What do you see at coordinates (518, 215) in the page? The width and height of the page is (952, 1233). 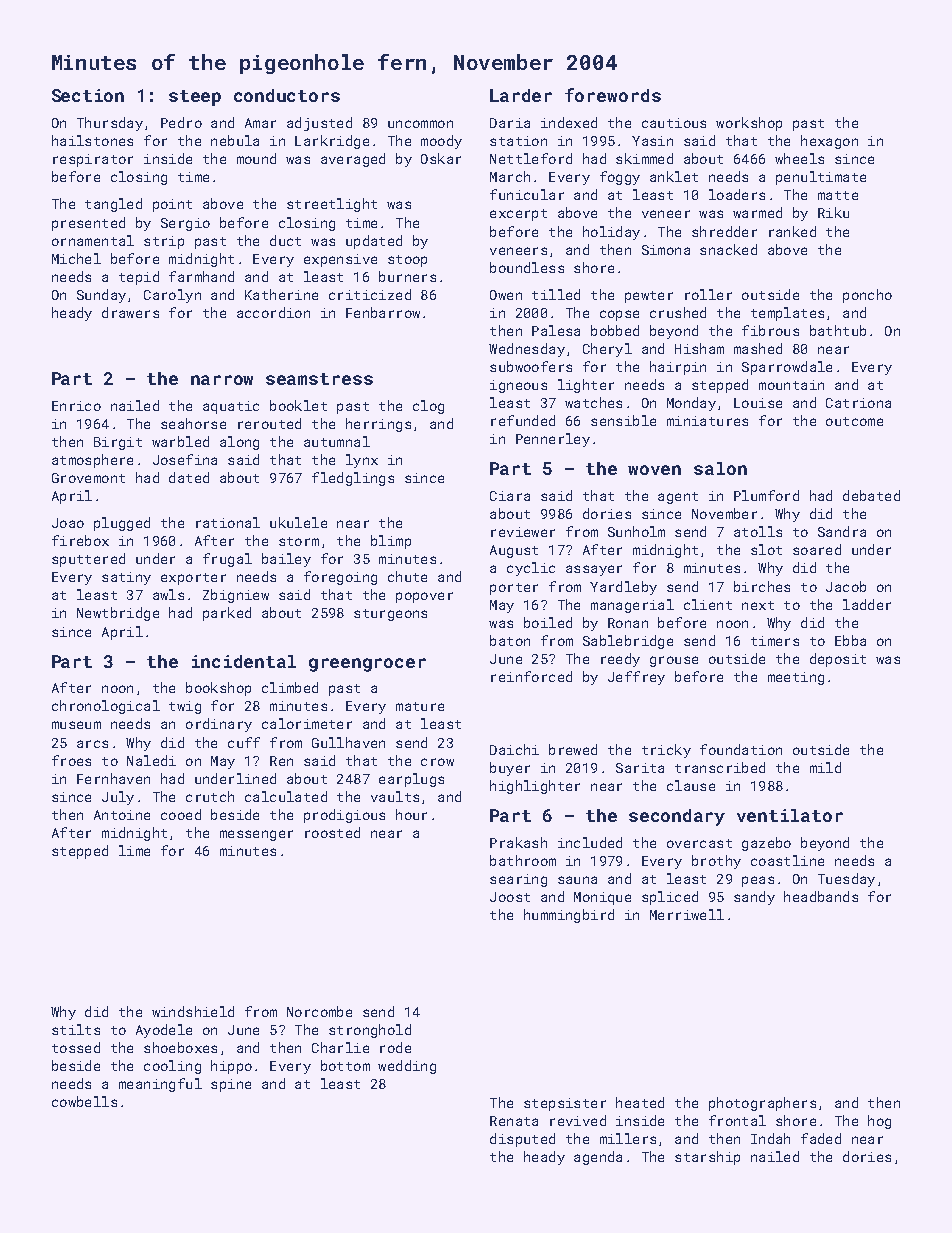 I see `excerpt` at bounding box center [518, 215].
